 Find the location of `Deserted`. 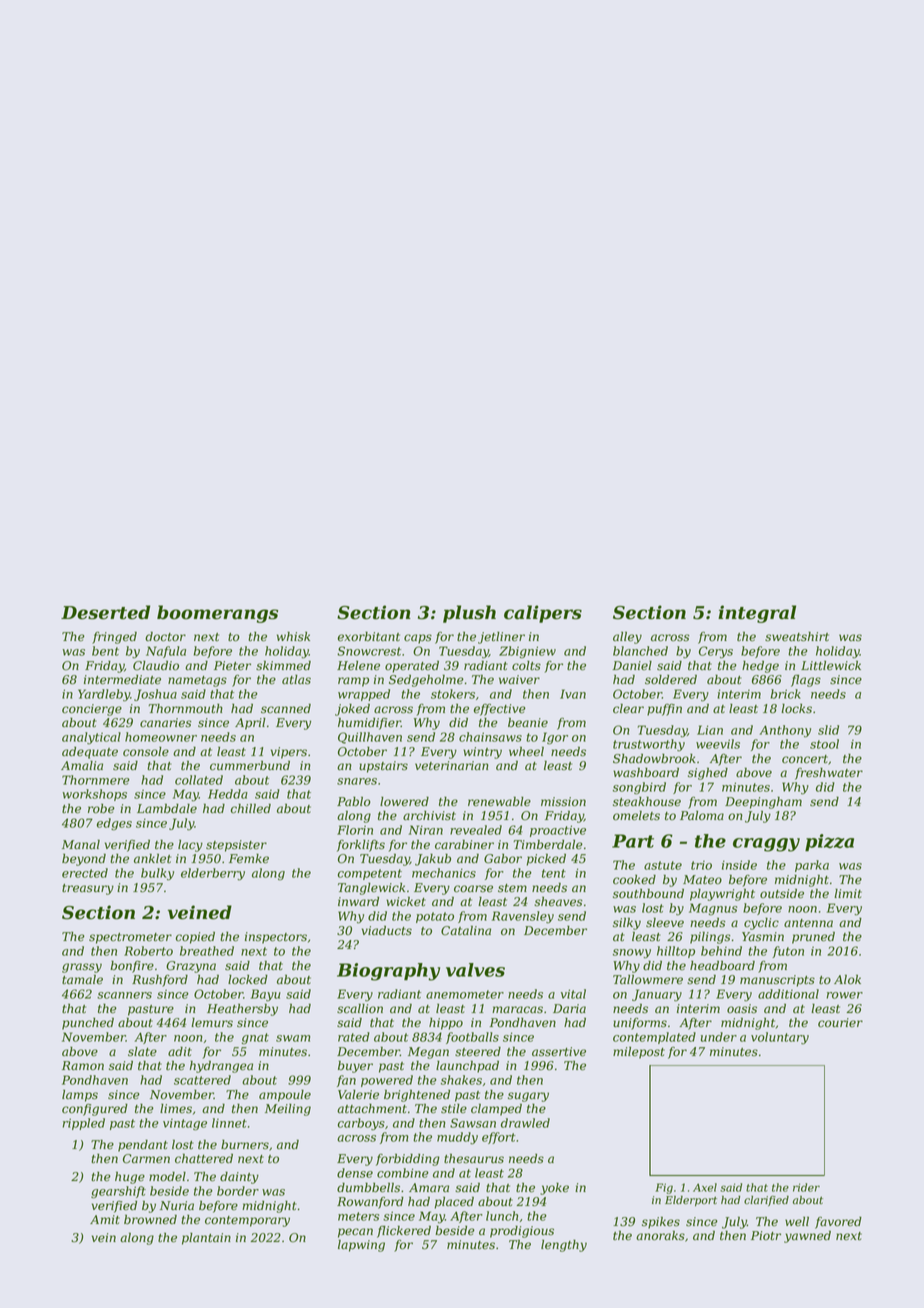

Deserted is located at coordinates (105, 612).
